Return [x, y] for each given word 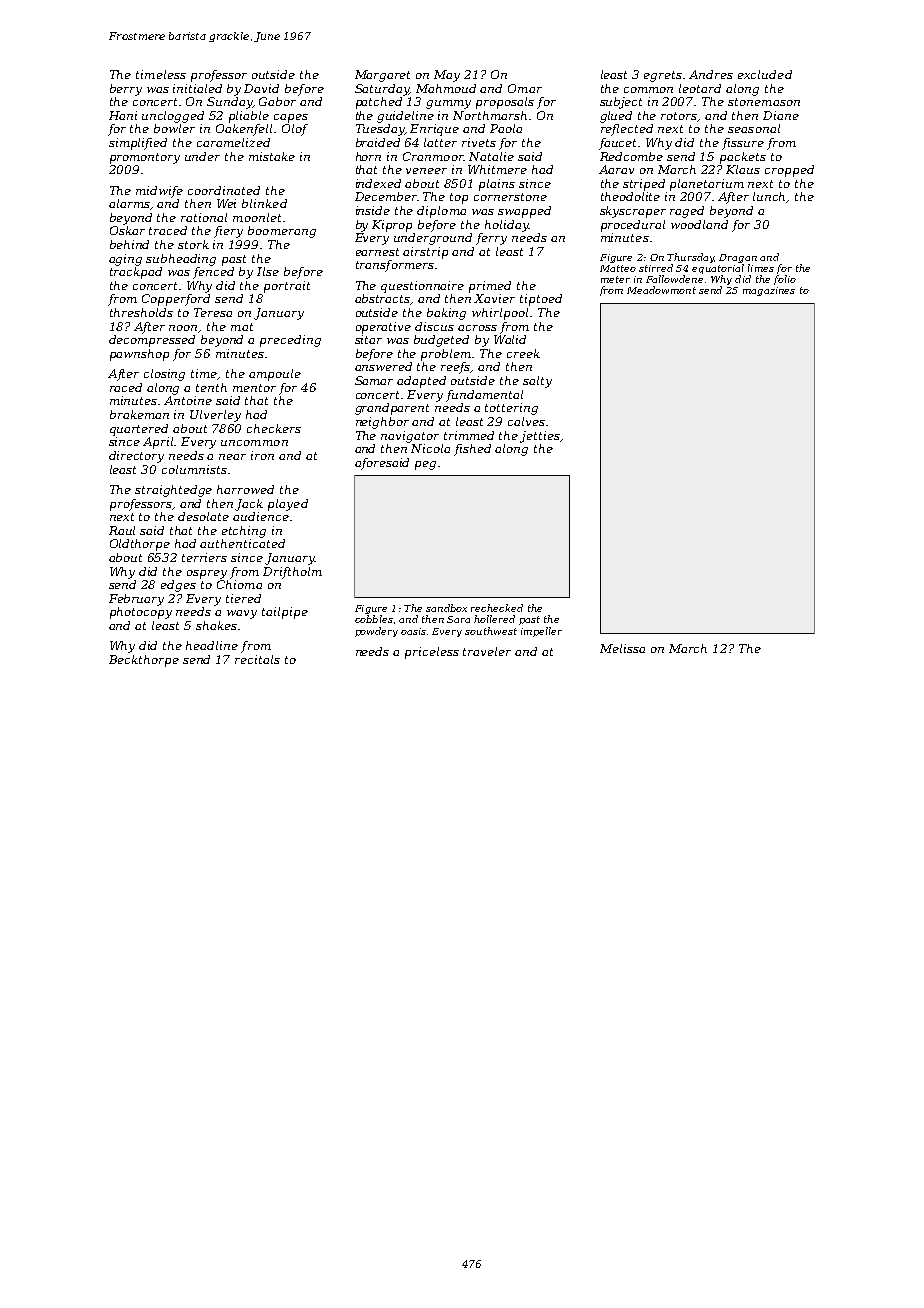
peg [425, 465]
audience [261, 516]
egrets [663, 76]
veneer [426, 171]
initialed [197, 88]
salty [537, 382]
